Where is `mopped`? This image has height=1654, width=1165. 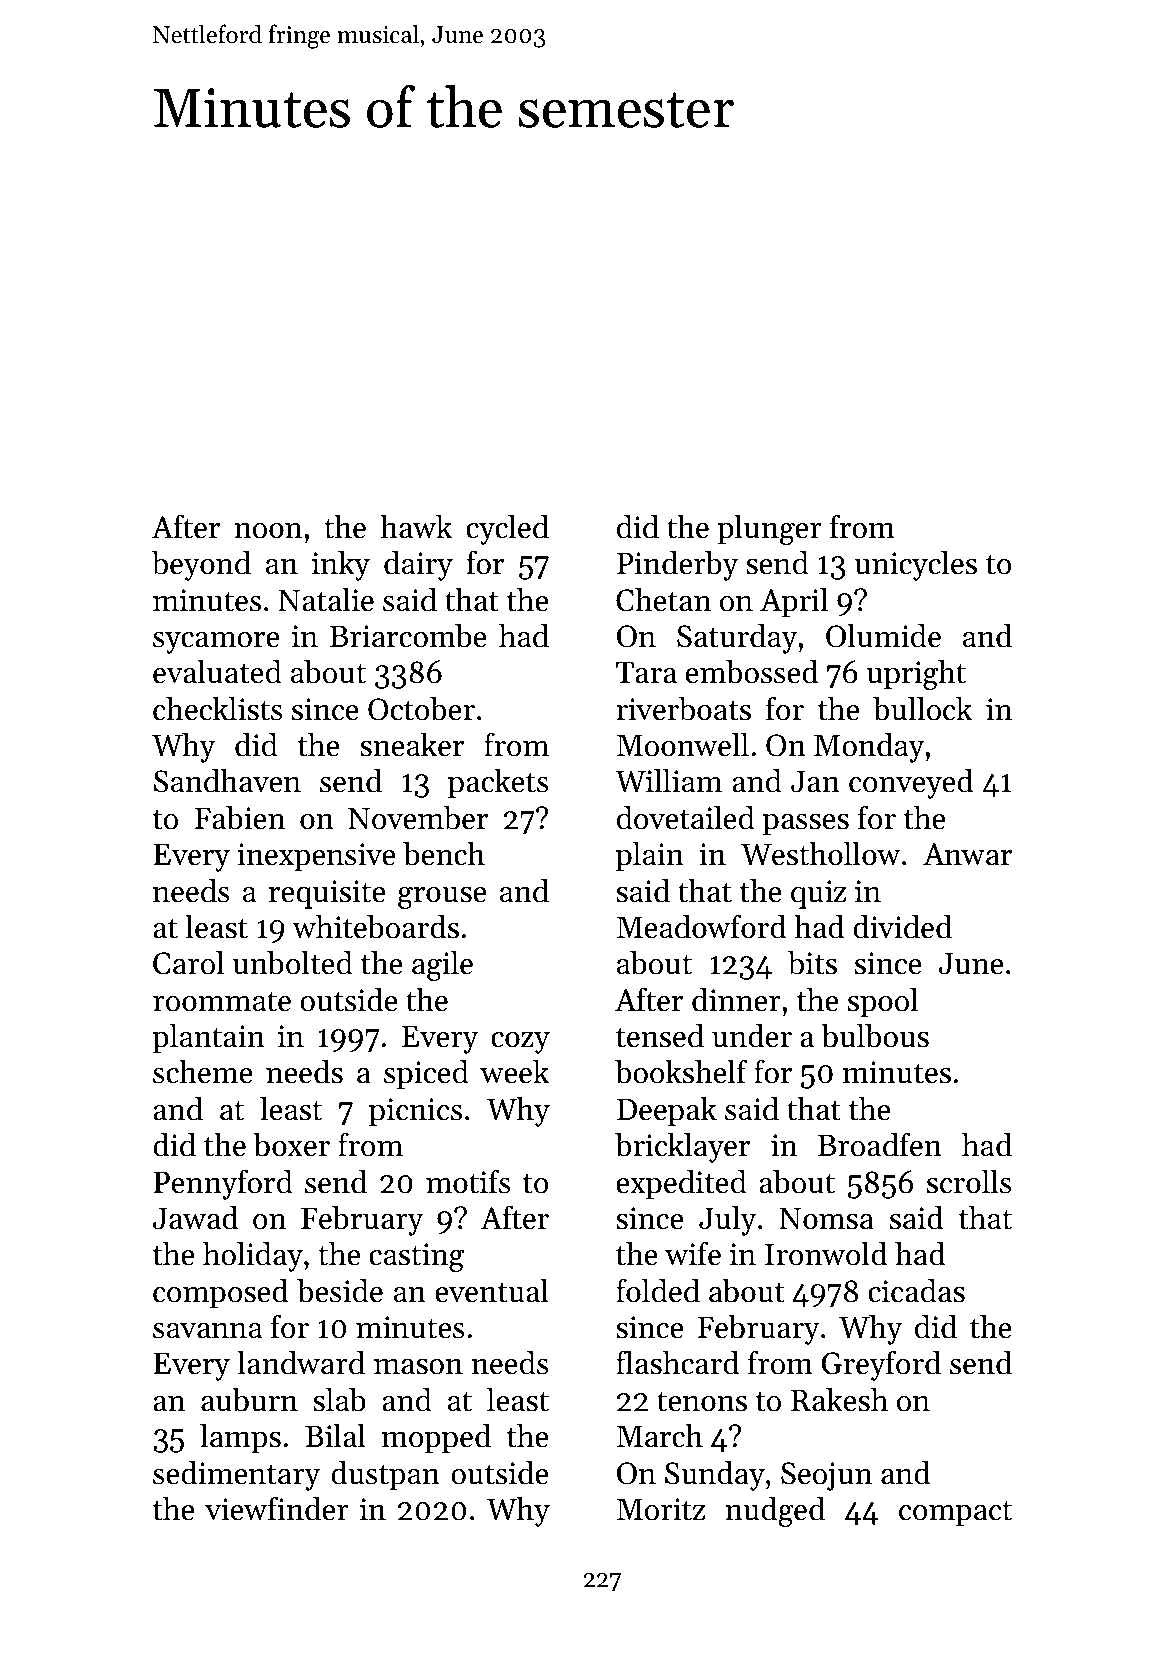 mopped is located at coordinates (436, 1439).
